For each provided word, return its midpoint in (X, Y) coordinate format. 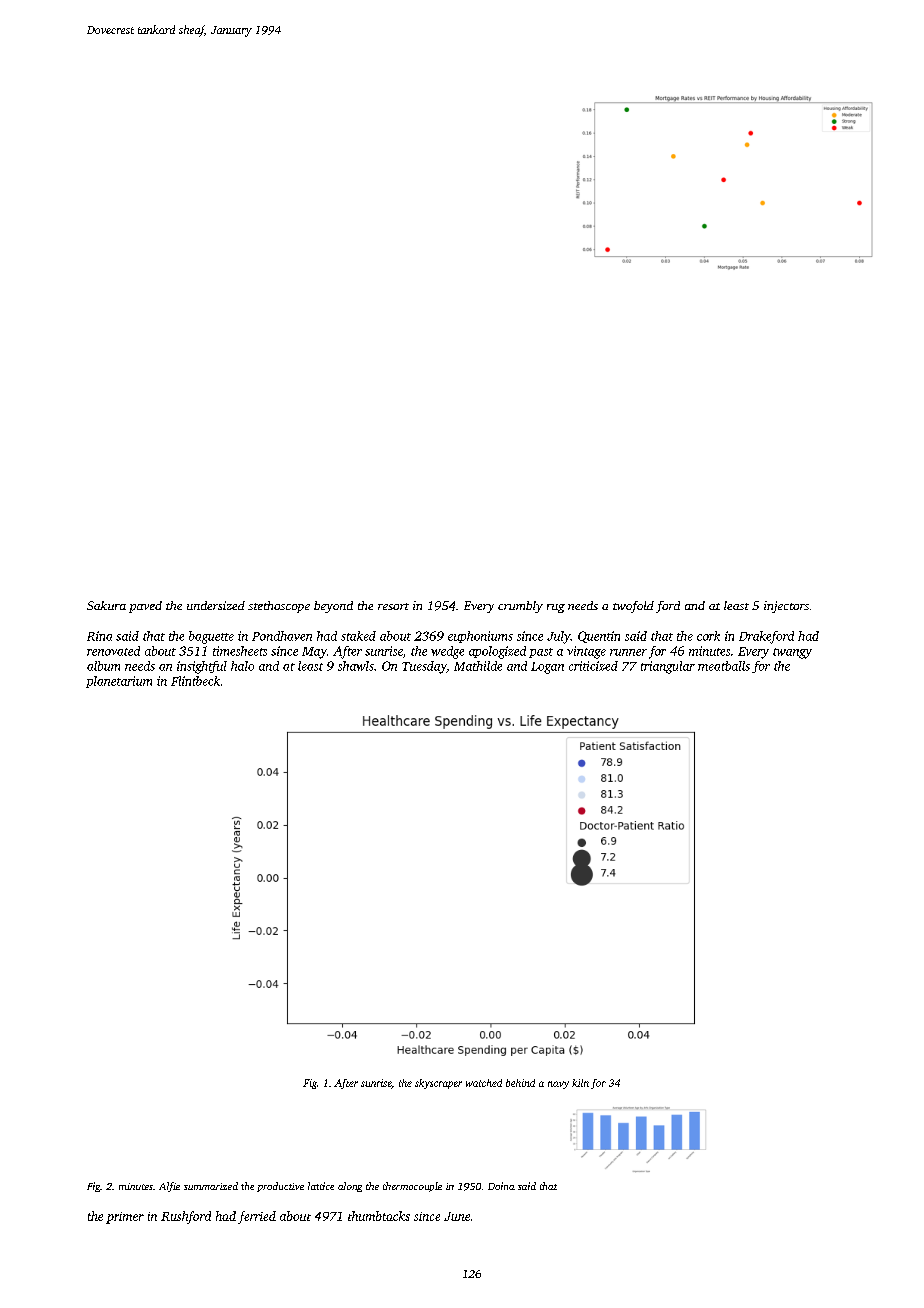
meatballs (724, 666)
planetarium (119, 682)
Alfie (169, 1187)
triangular (668, 667)
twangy (792, 653)
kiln (580, 1083)
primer (125, 1218)
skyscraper (438, 1084)
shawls (356, 666)
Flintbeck (195, 681)
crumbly (520, 607)
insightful (202, 667)
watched (484, 1083)
